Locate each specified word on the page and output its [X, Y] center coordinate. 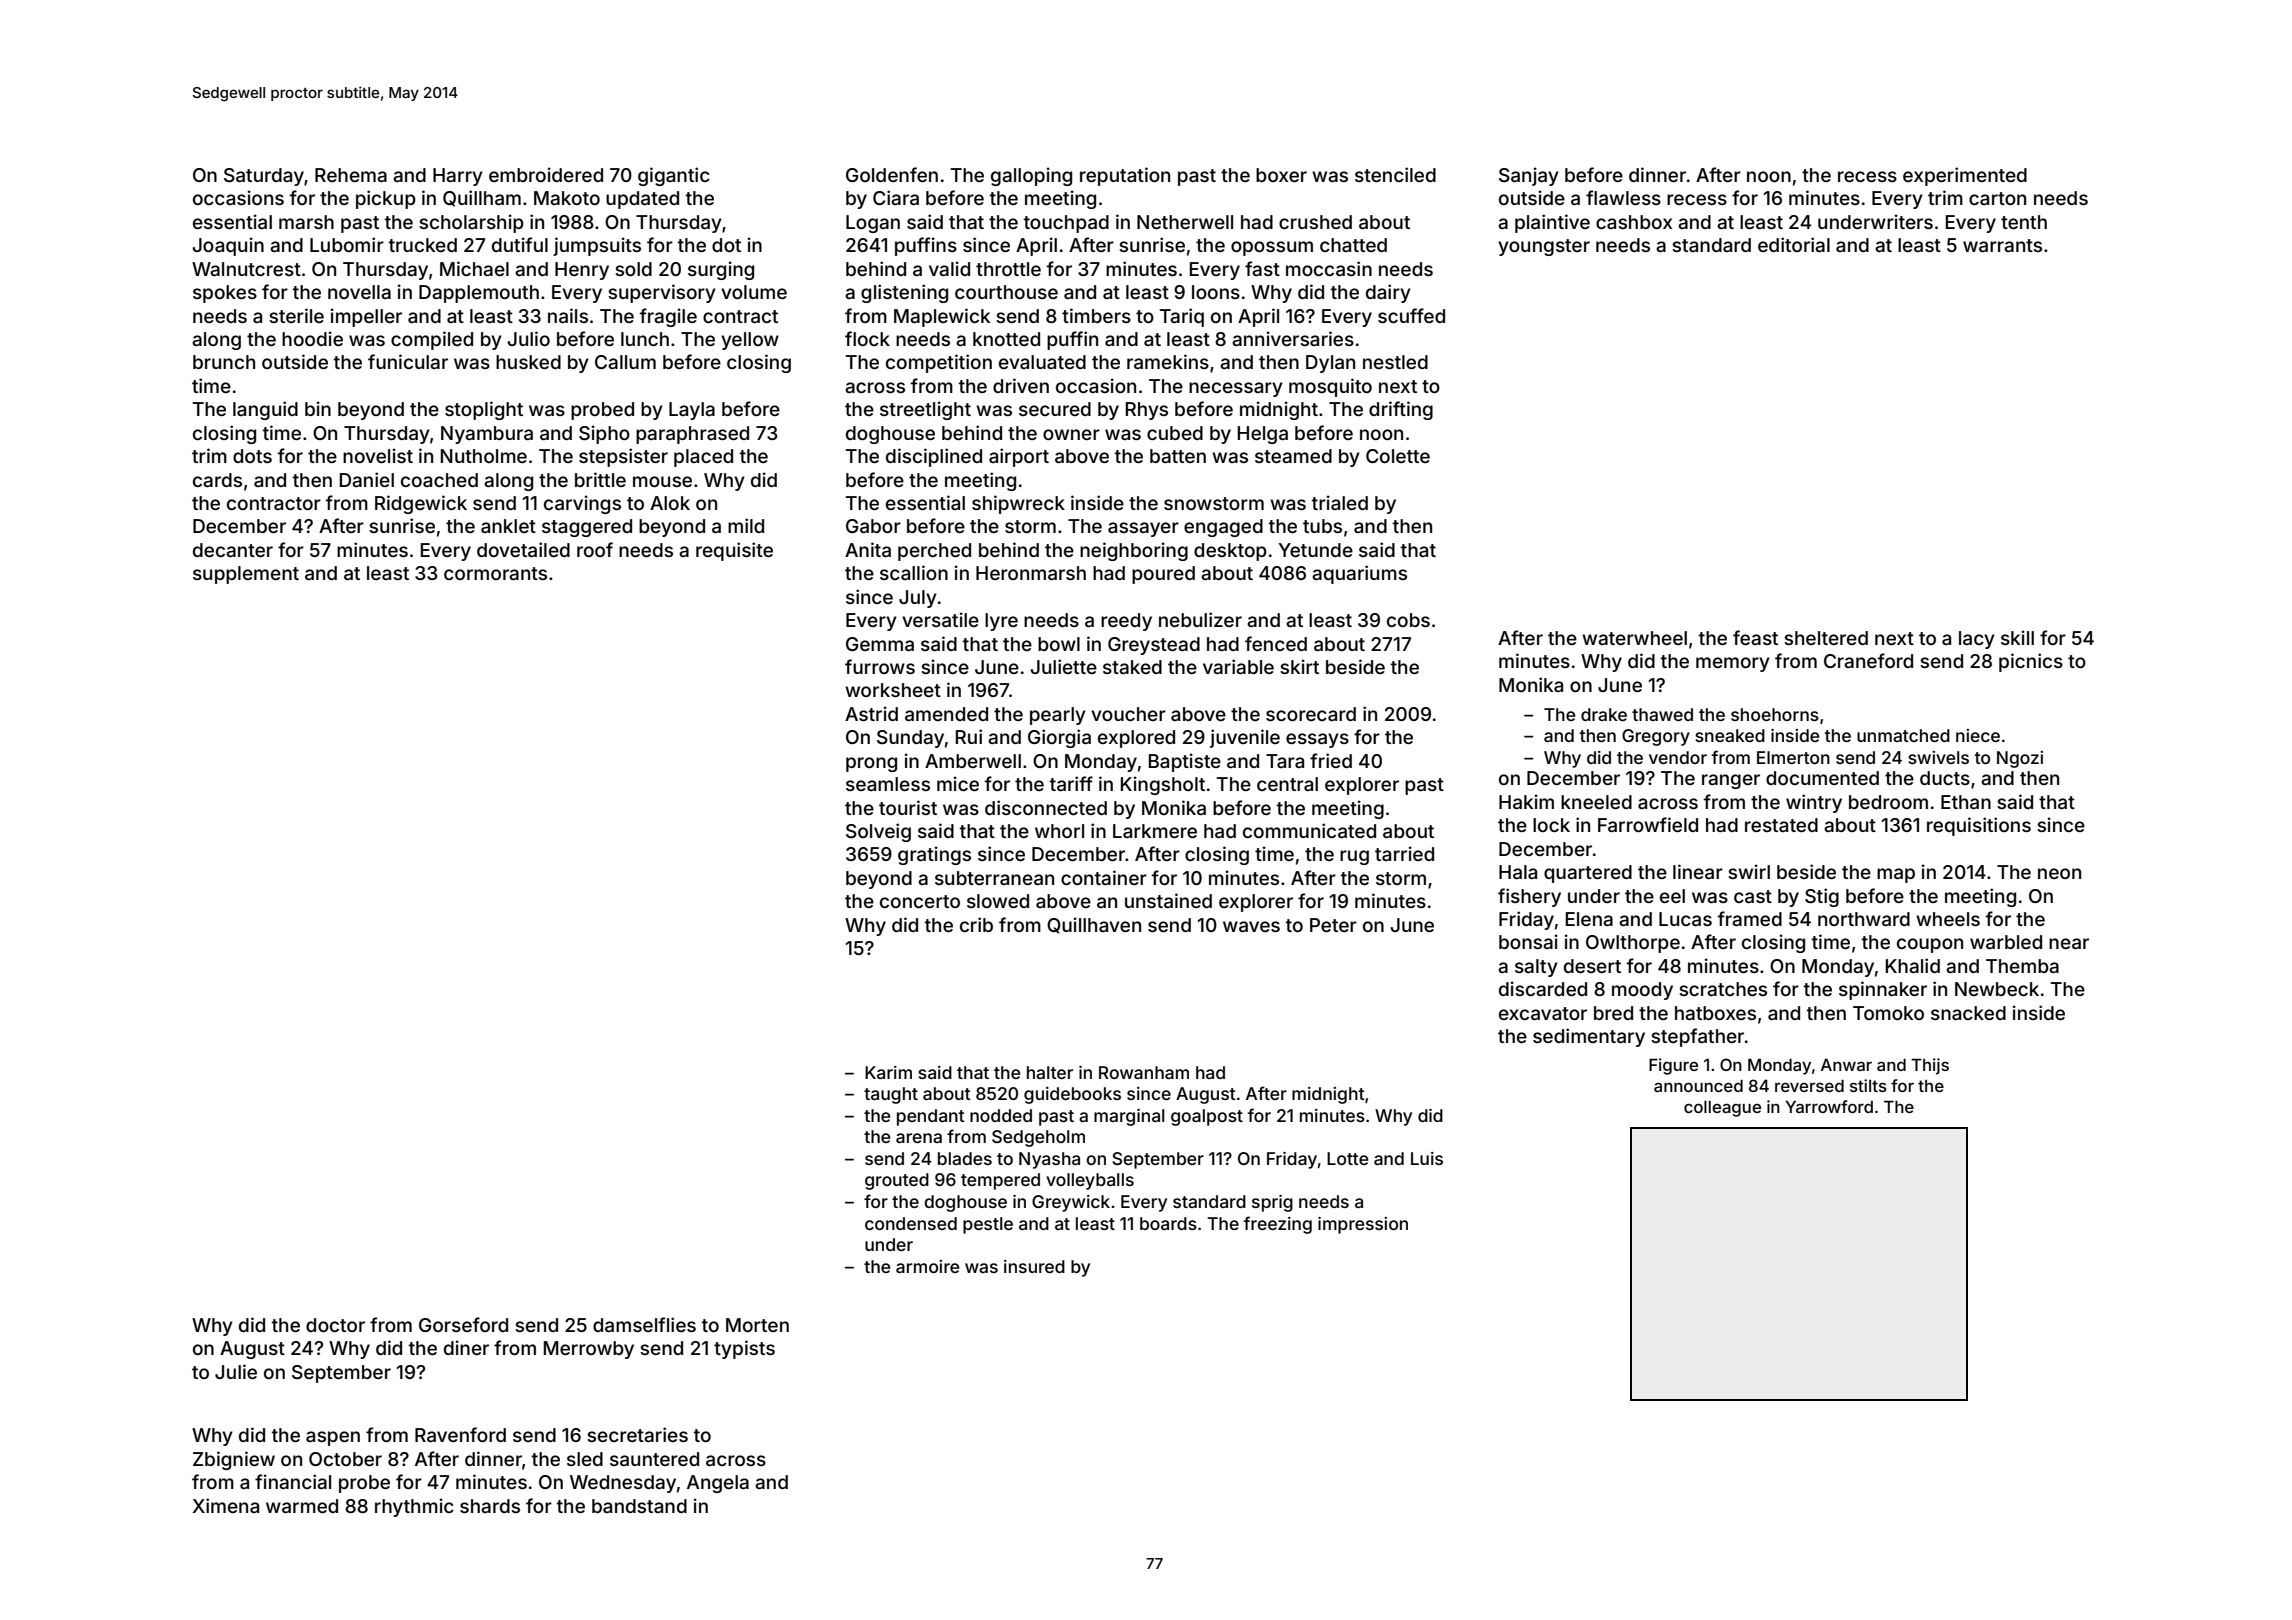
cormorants [495, 573]
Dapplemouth [479, 294]
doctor [335, 1325]
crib [976, 924]
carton [1997, 198]
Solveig [878, 832]
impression [1363, 1225]
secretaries [637, 1434]
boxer [1281, 175]
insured [1034, 1266]
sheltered [1826, 638]
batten [1178, 456]
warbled [2006, 942]
